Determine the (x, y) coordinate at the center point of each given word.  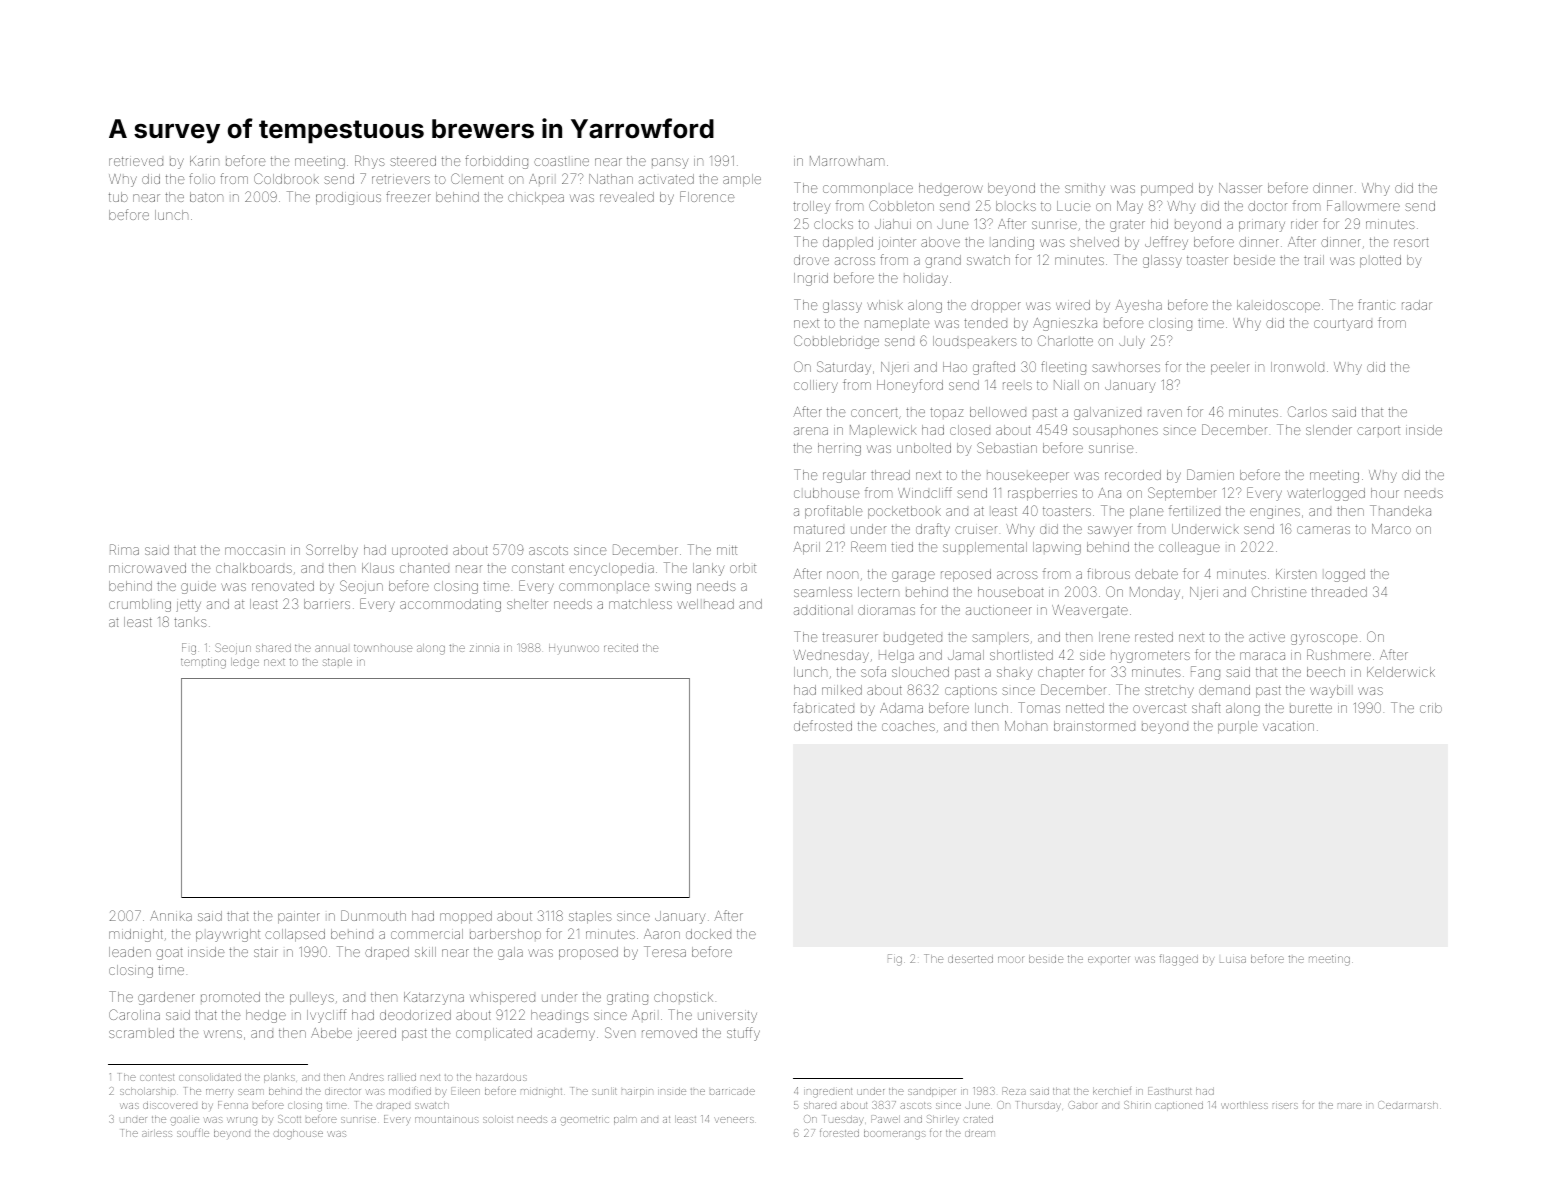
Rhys (370, 162)
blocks (1016, 206)
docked (708, 934)
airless (157, 1133)
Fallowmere (1363, 205)
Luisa (1233, 959)
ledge (245, 663)
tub (118, 197)
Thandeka (1400, 510)
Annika (171, 916)
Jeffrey (1166, 243)
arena (811, 431)
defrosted (823, 725)
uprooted (419, 552)
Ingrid (811, 279)
